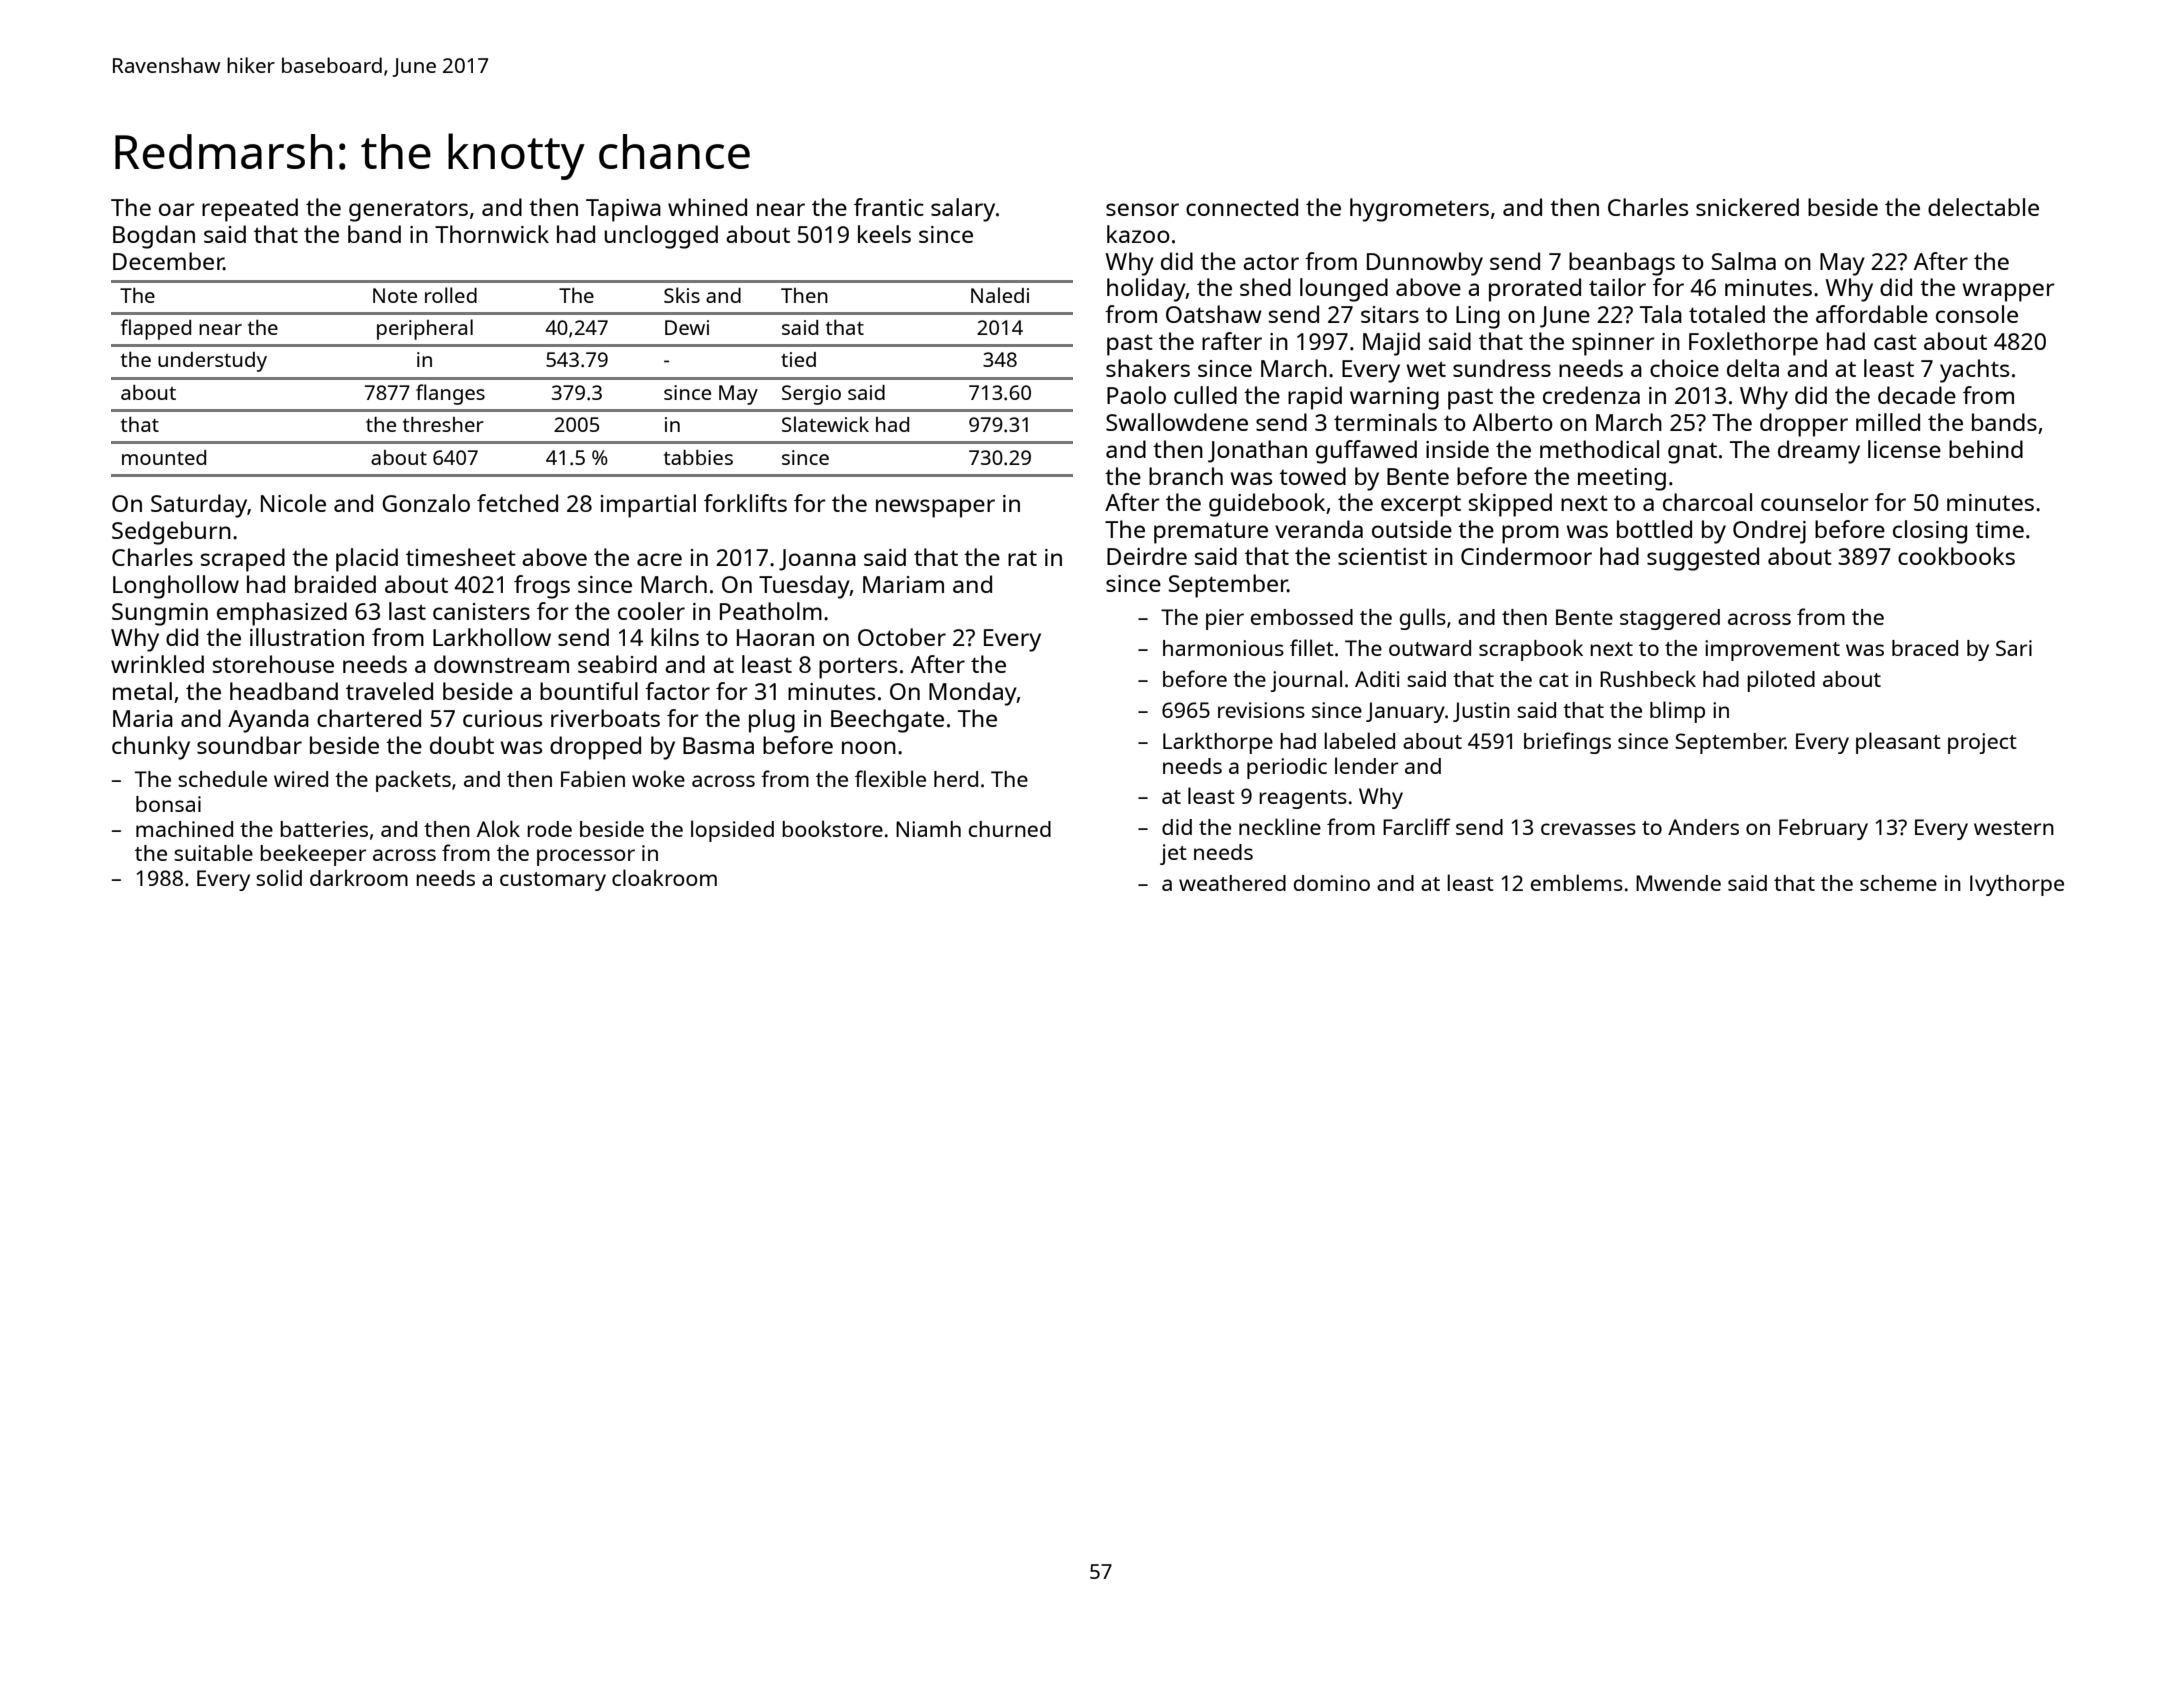 The width and height of the screenshot is (2178, 1683). What do you see at coordinates (1661, 314) in the screenshot?
I see `Tala` at bounding box center [1661, 314].
